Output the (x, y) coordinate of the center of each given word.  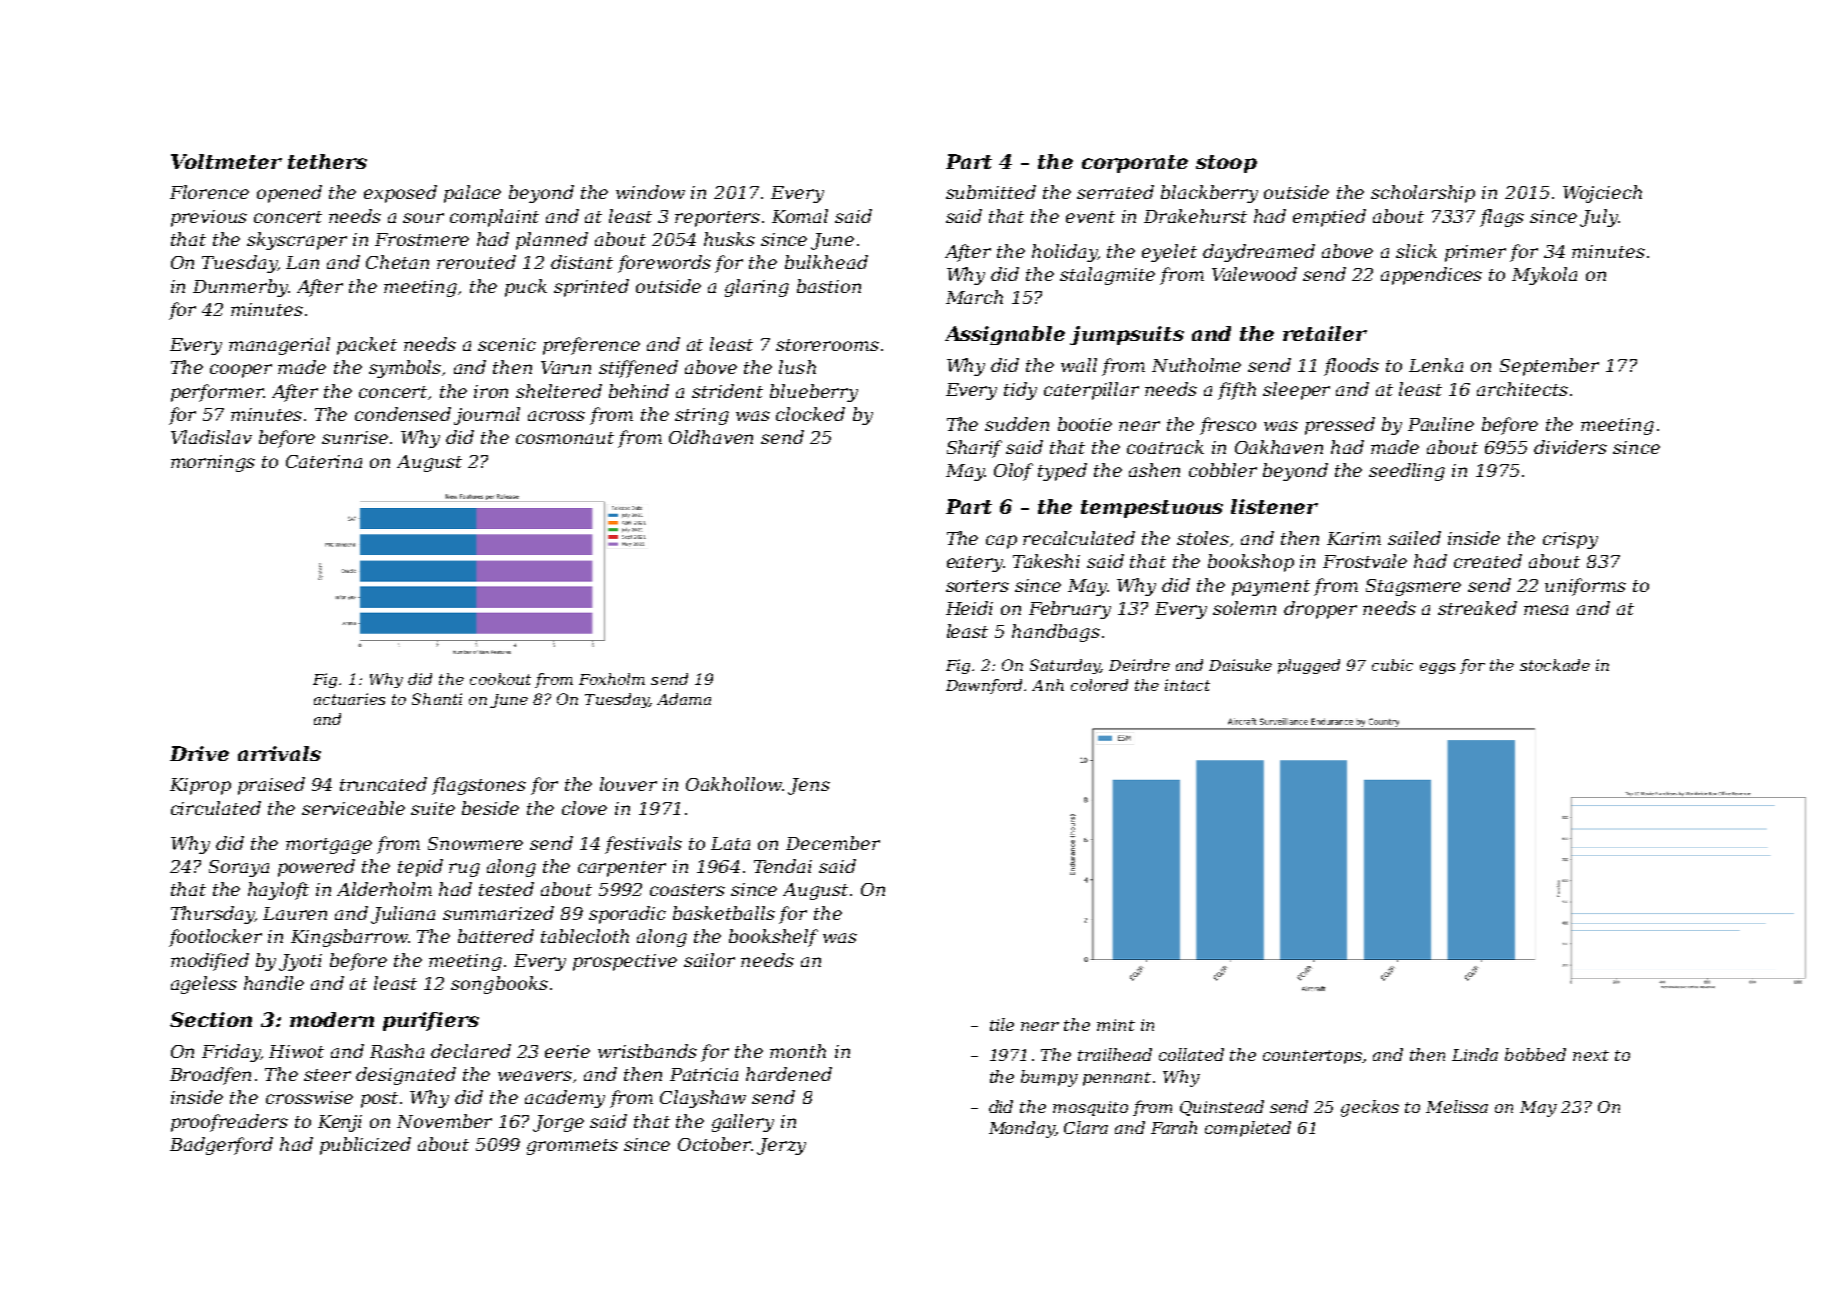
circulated (216, 808)
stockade (1555, 665)
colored (1099, 685)
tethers (327, 161)
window (650, 192)
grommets (572, 1147)
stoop (1226, 164)
